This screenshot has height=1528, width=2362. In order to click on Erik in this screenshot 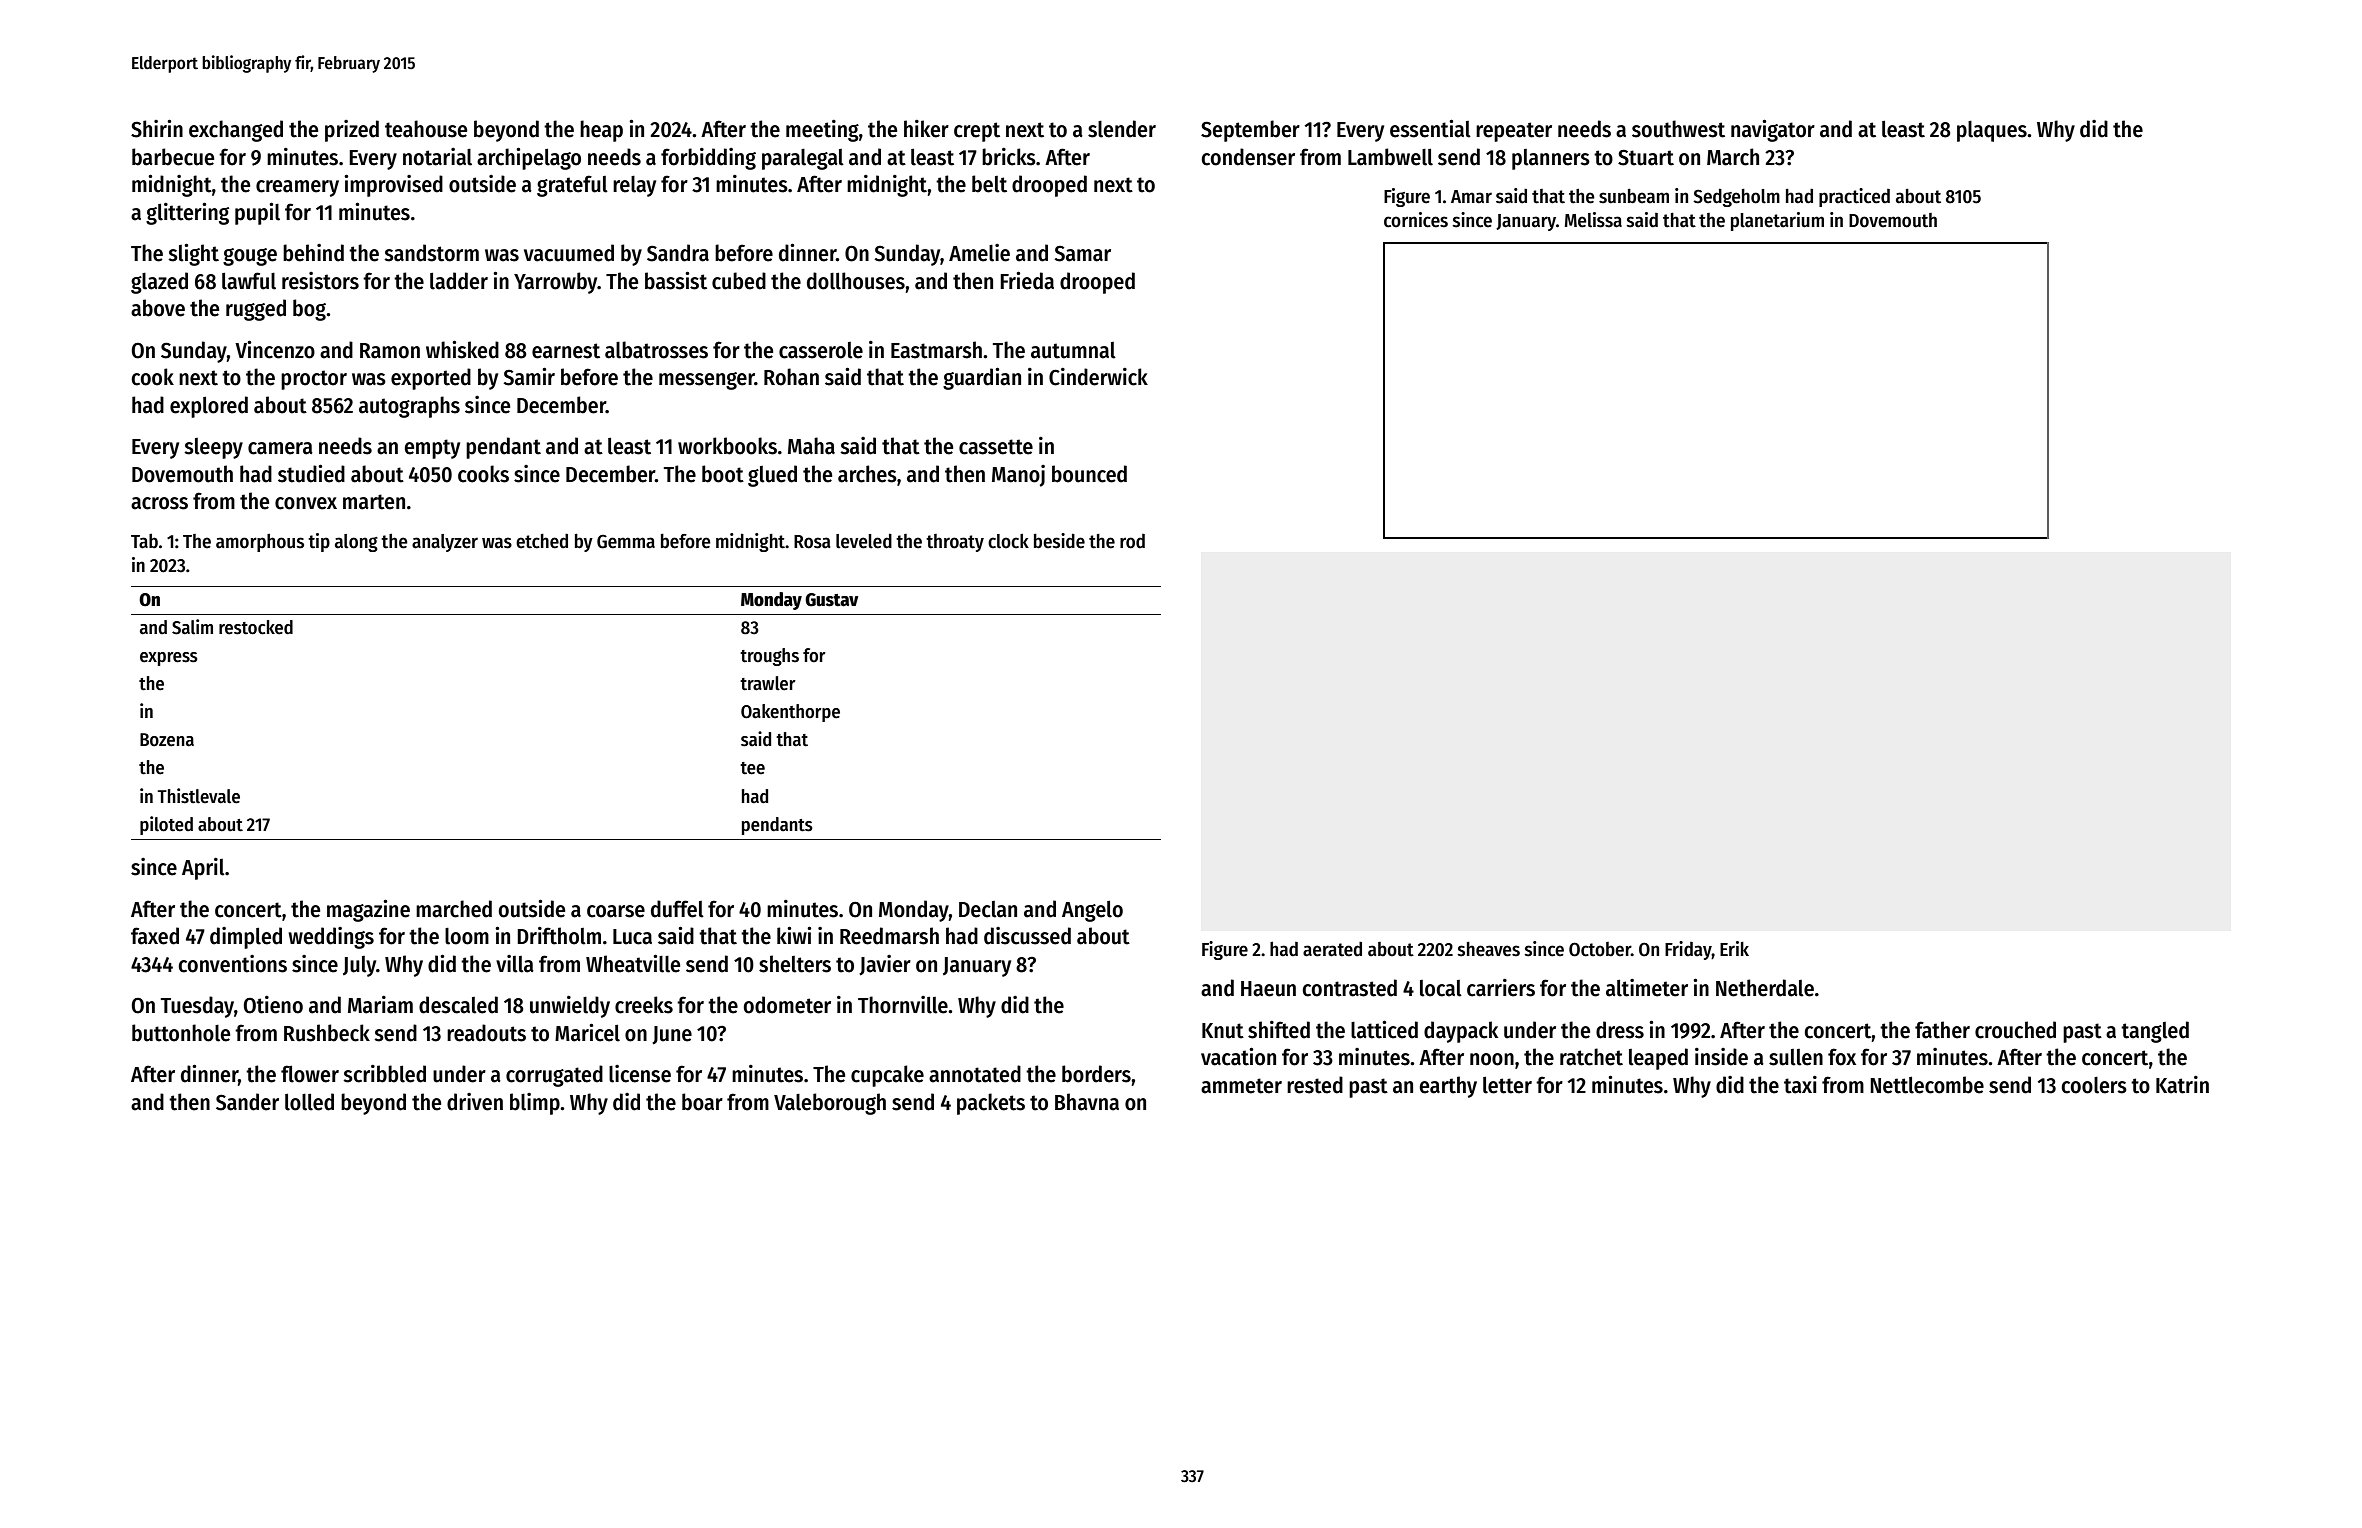, I will do `click(1734, 948)`.
